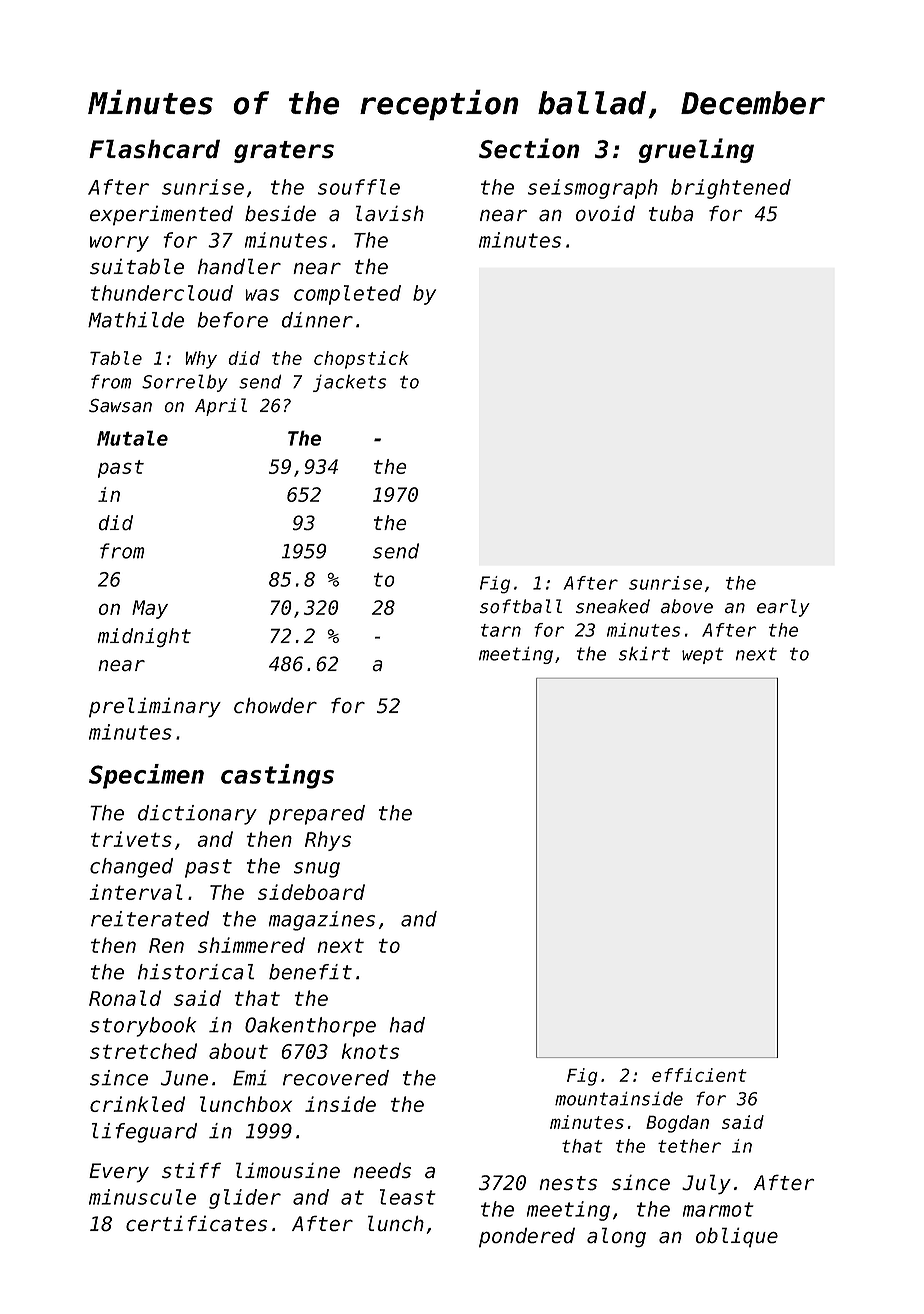 The width and height of the screenshot is (924, 1314). I want to click on efficient, so click(699, 1075).
